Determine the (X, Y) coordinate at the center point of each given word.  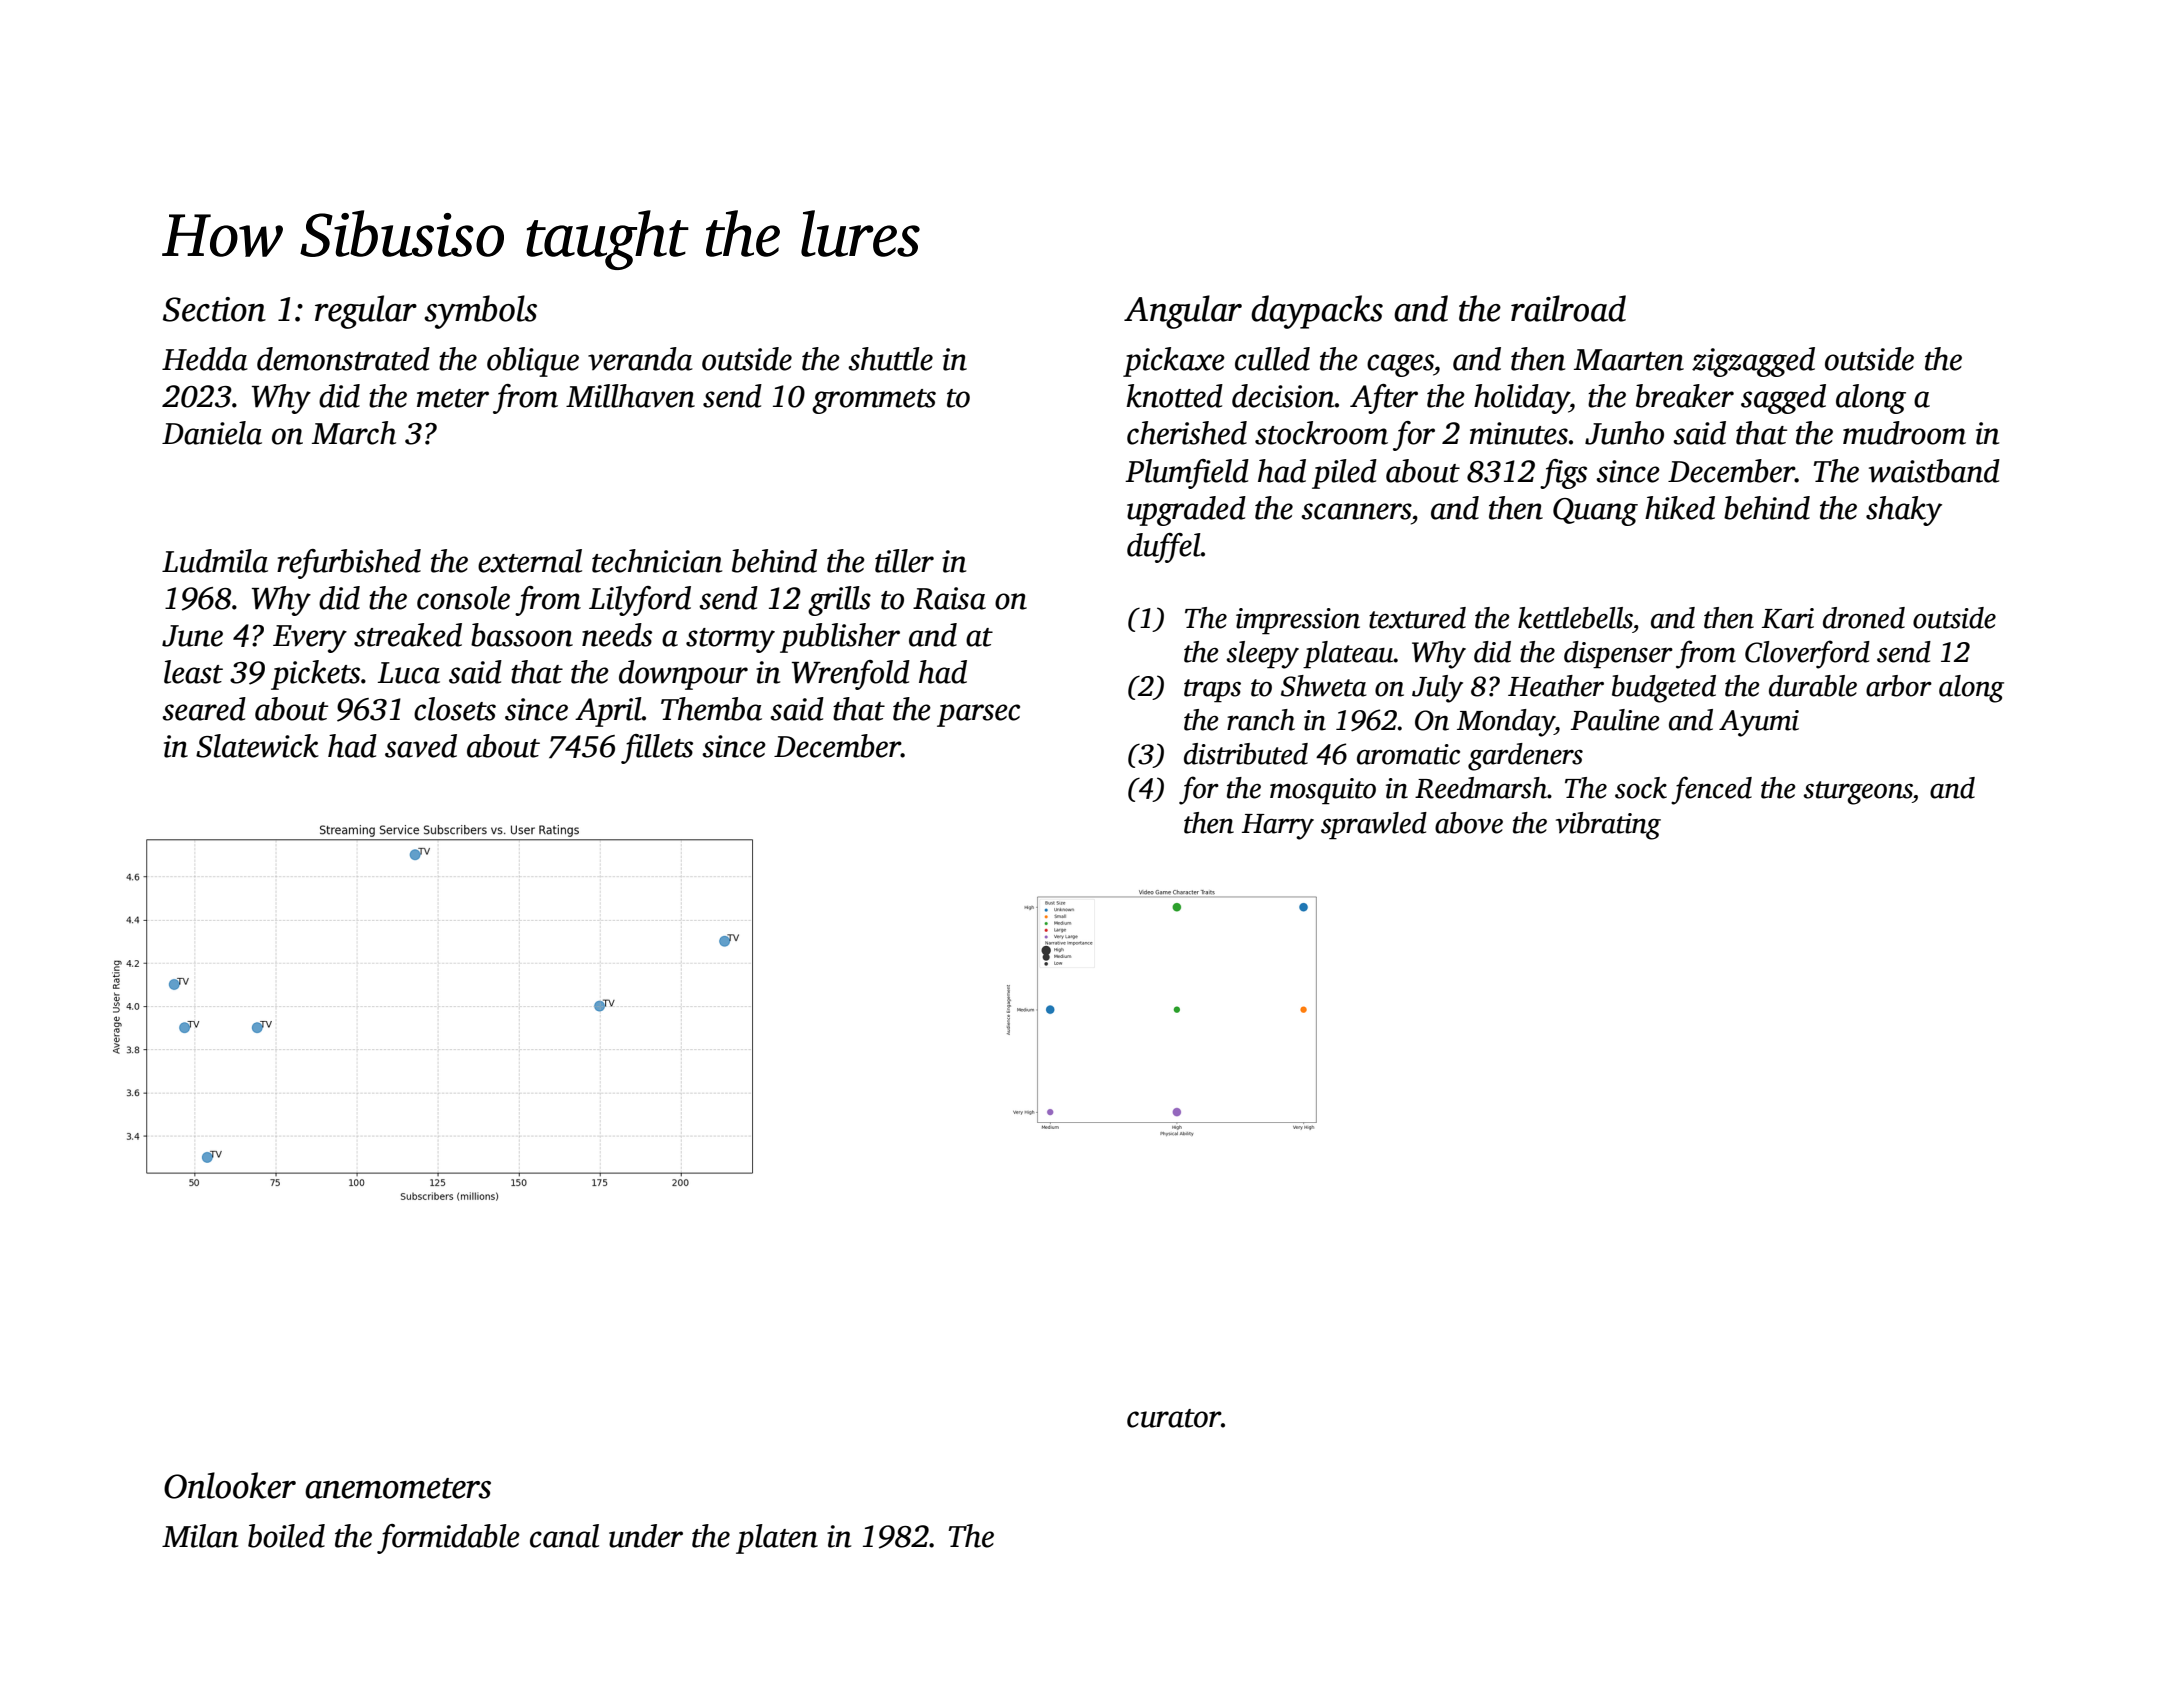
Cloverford (1807, 654)
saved (421, 746)
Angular (1183, 312)
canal (564, 1536)
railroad (1568, 308)
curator (1174, 1418)
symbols (480, 312)
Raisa (949, 598)
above (1469, 823)
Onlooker (230, 1485)
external (530, 561)
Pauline (1615, 720)
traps (1212, 691)
